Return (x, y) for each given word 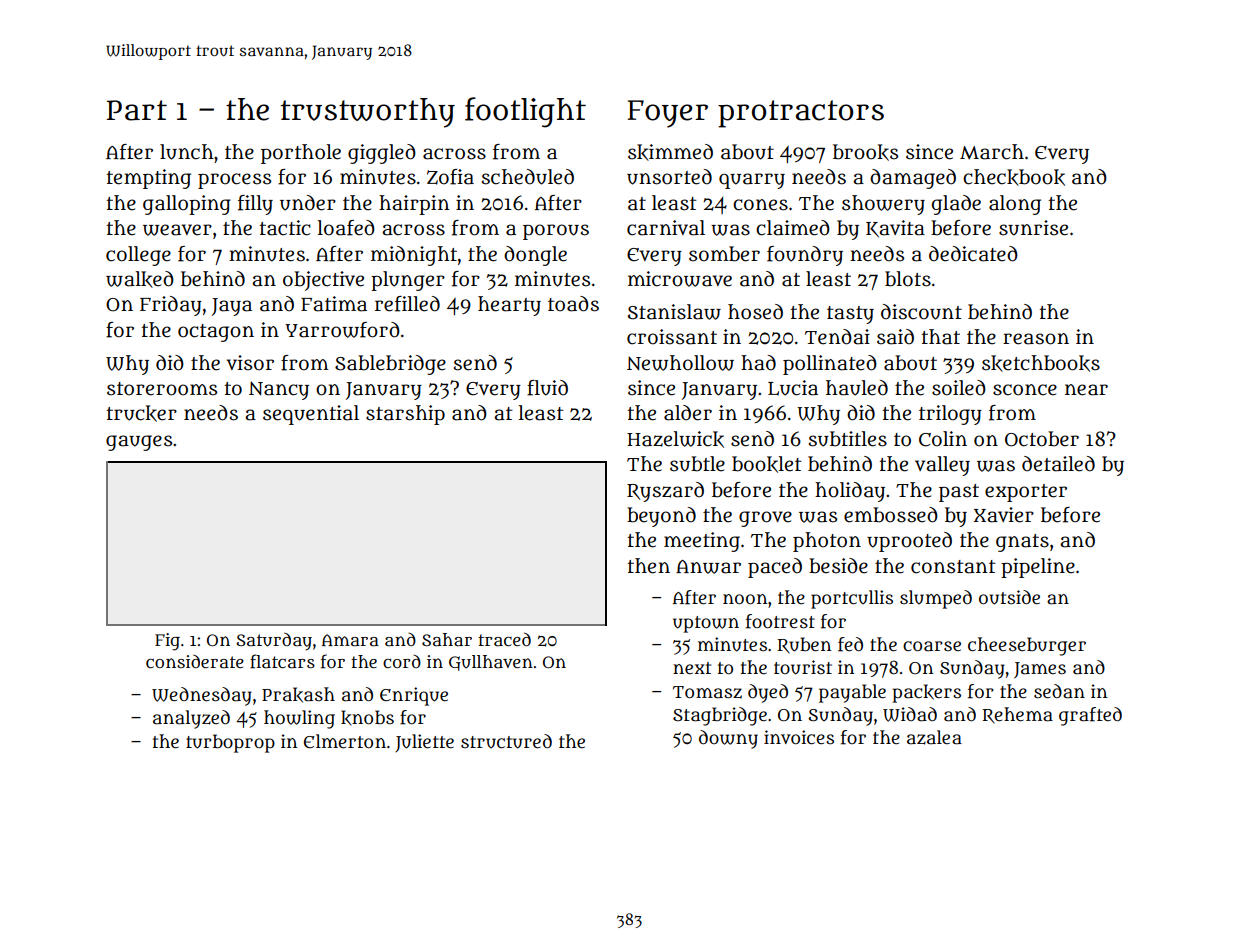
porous (556, 232)
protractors (801, 114)
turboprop (230, 743)
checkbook (1014, 177)
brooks (865, 152)
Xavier (1004, 515)
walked (140, 279)
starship (405, 415)
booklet (767, 464)
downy (728, 739)
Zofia (450, 177)
